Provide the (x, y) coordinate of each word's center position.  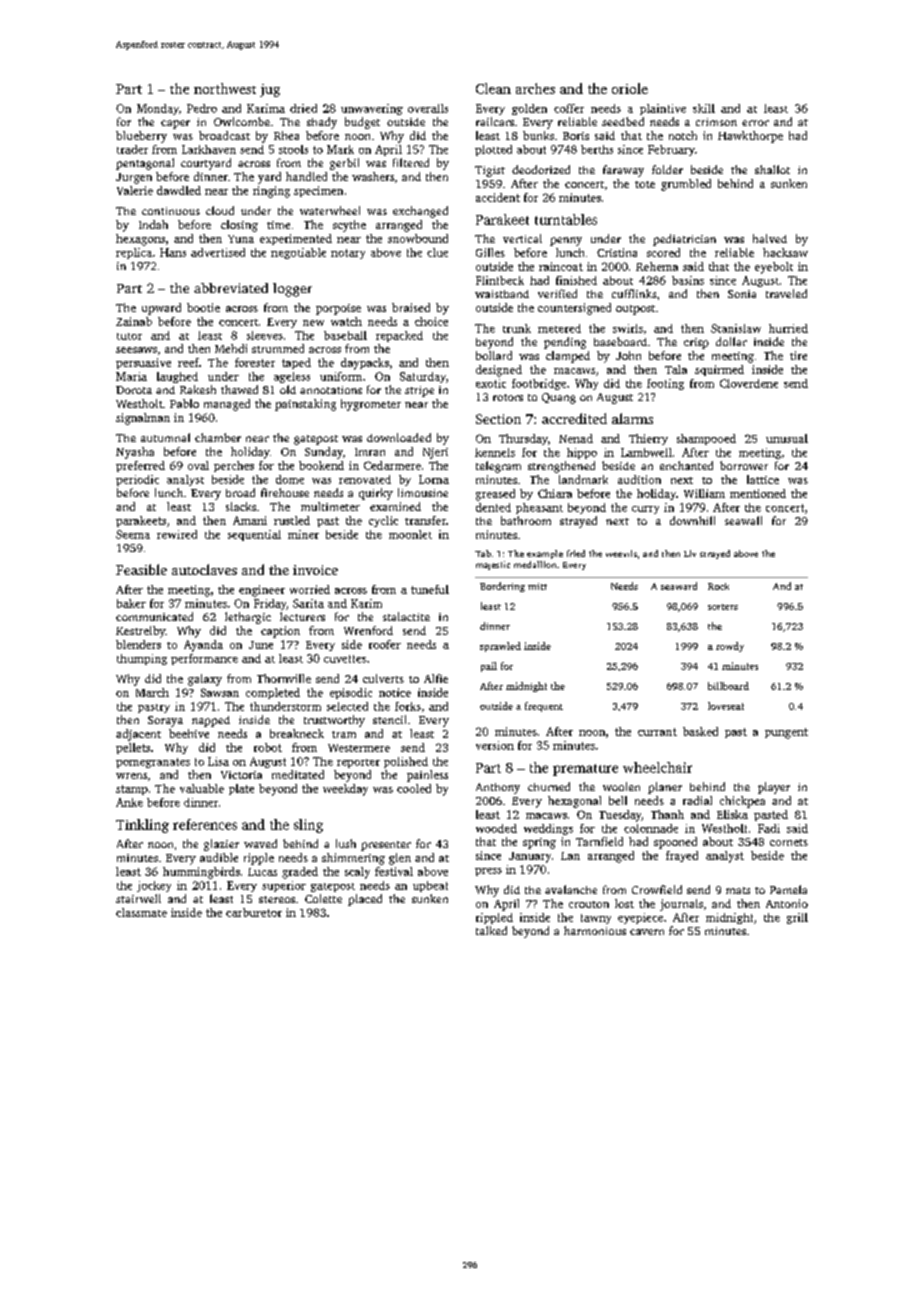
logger (292, 290)
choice (431, 321)
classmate (141, 912)
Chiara (555, 493)
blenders (138, 644)
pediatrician (684, 240)
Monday (158, 109)
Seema (133, 534)
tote (645, 184)
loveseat (726, 706)
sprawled (500, 647)
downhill (692, 520)
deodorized (541, 169)
